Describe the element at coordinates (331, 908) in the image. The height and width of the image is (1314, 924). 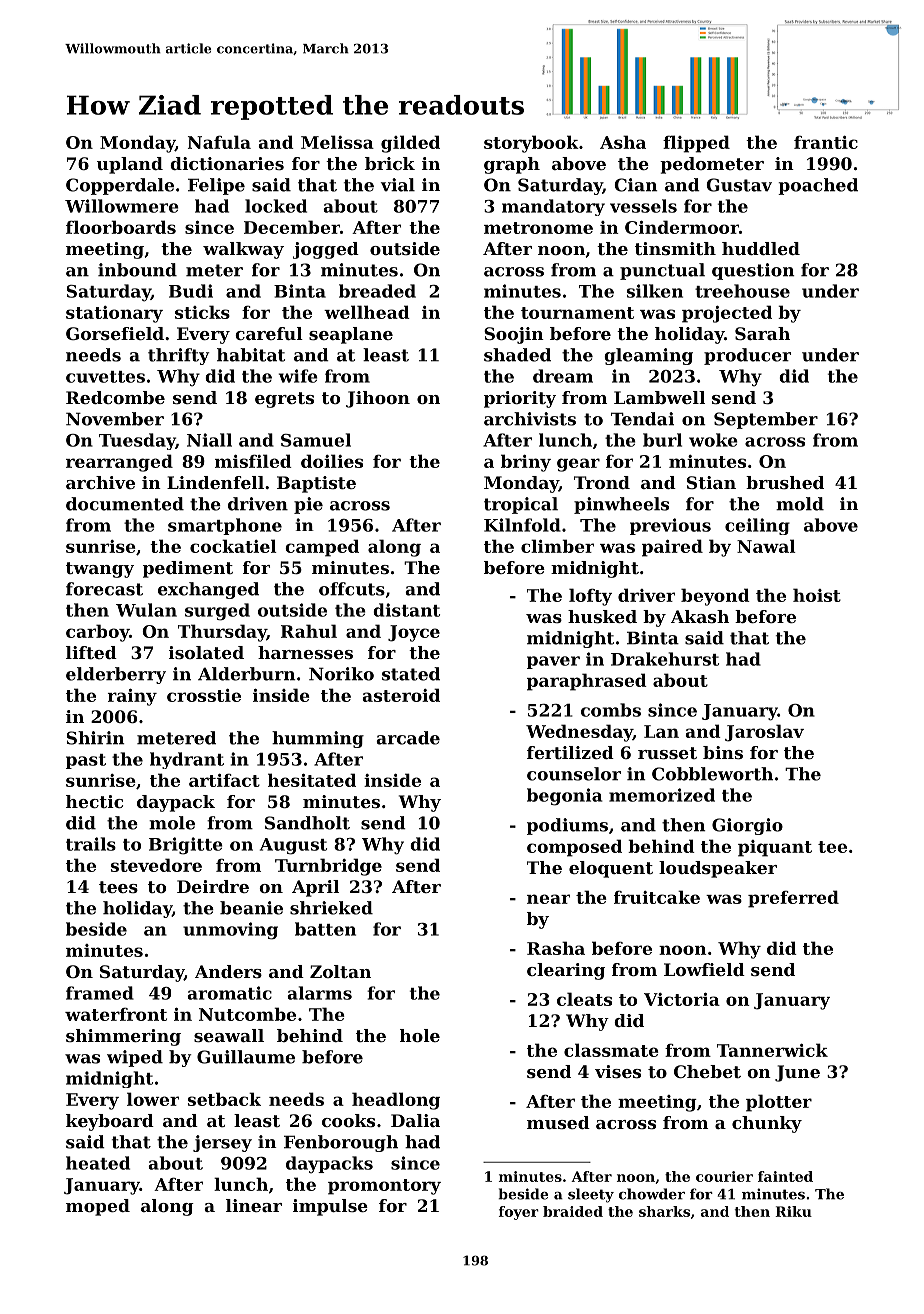
I see `shrieked` at that location.
